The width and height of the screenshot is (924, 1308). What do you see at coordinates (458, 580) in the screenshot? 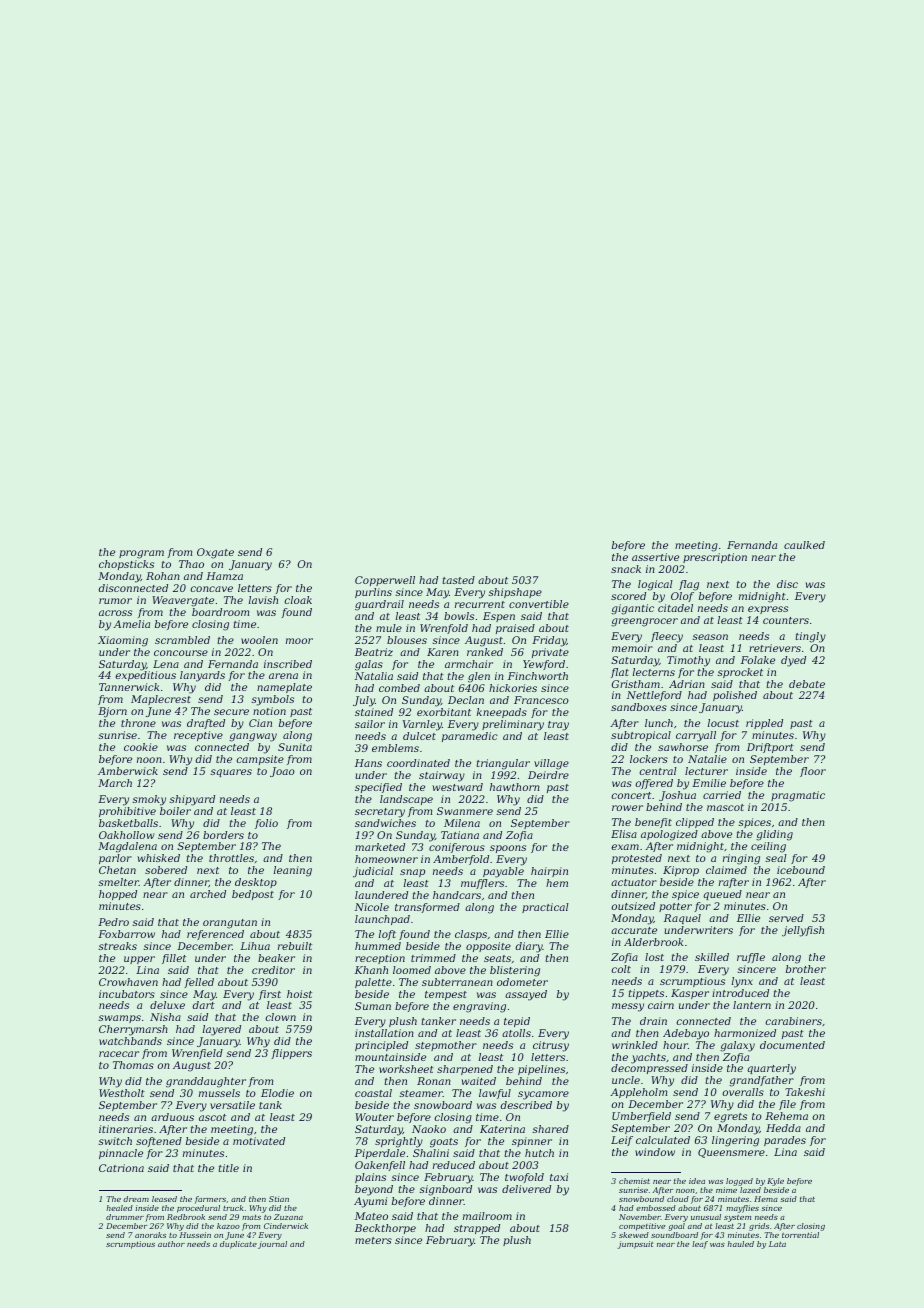
I see `tasted` at bounding box center [458, 580].
